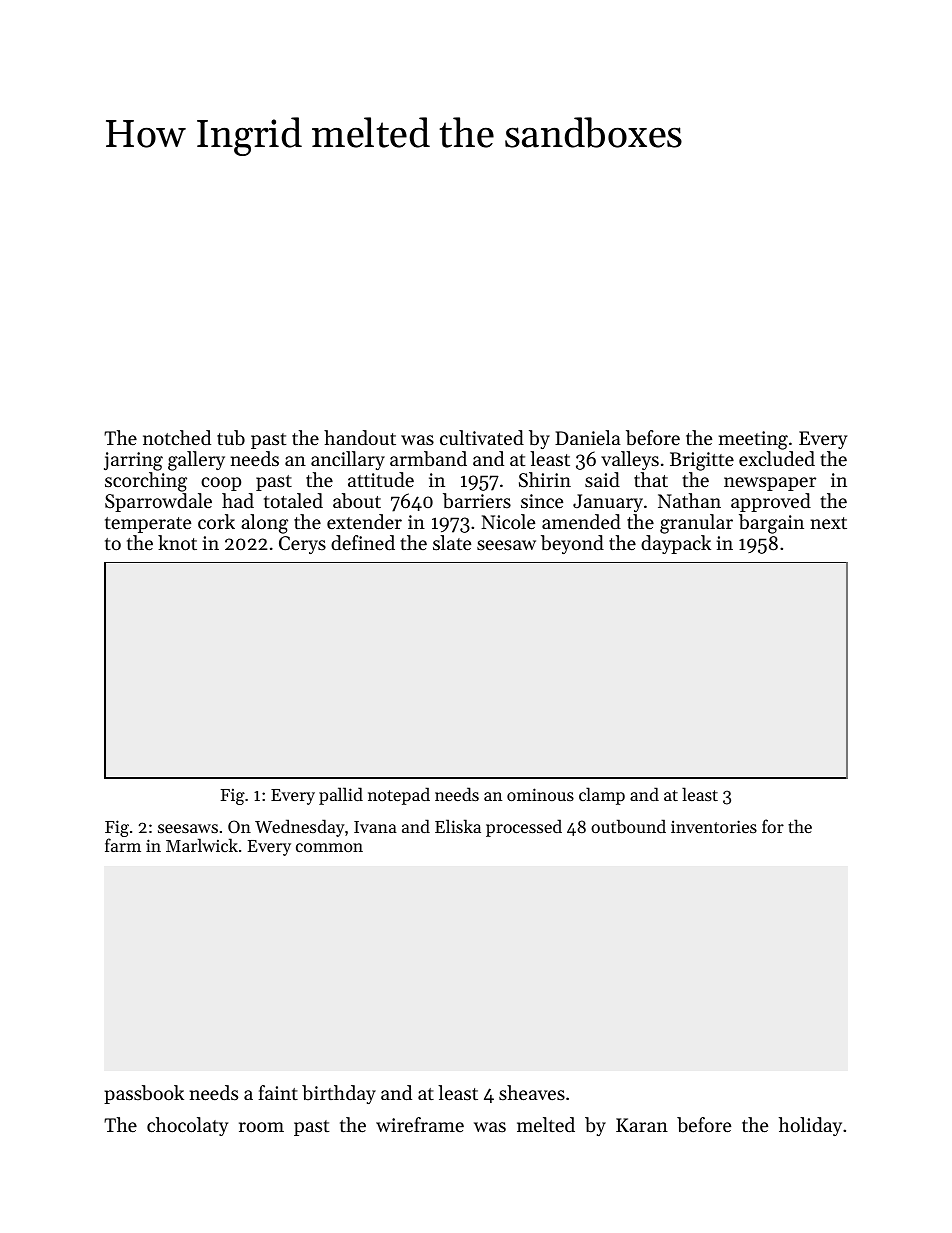  I want to click on farm, so click(123, 845).
